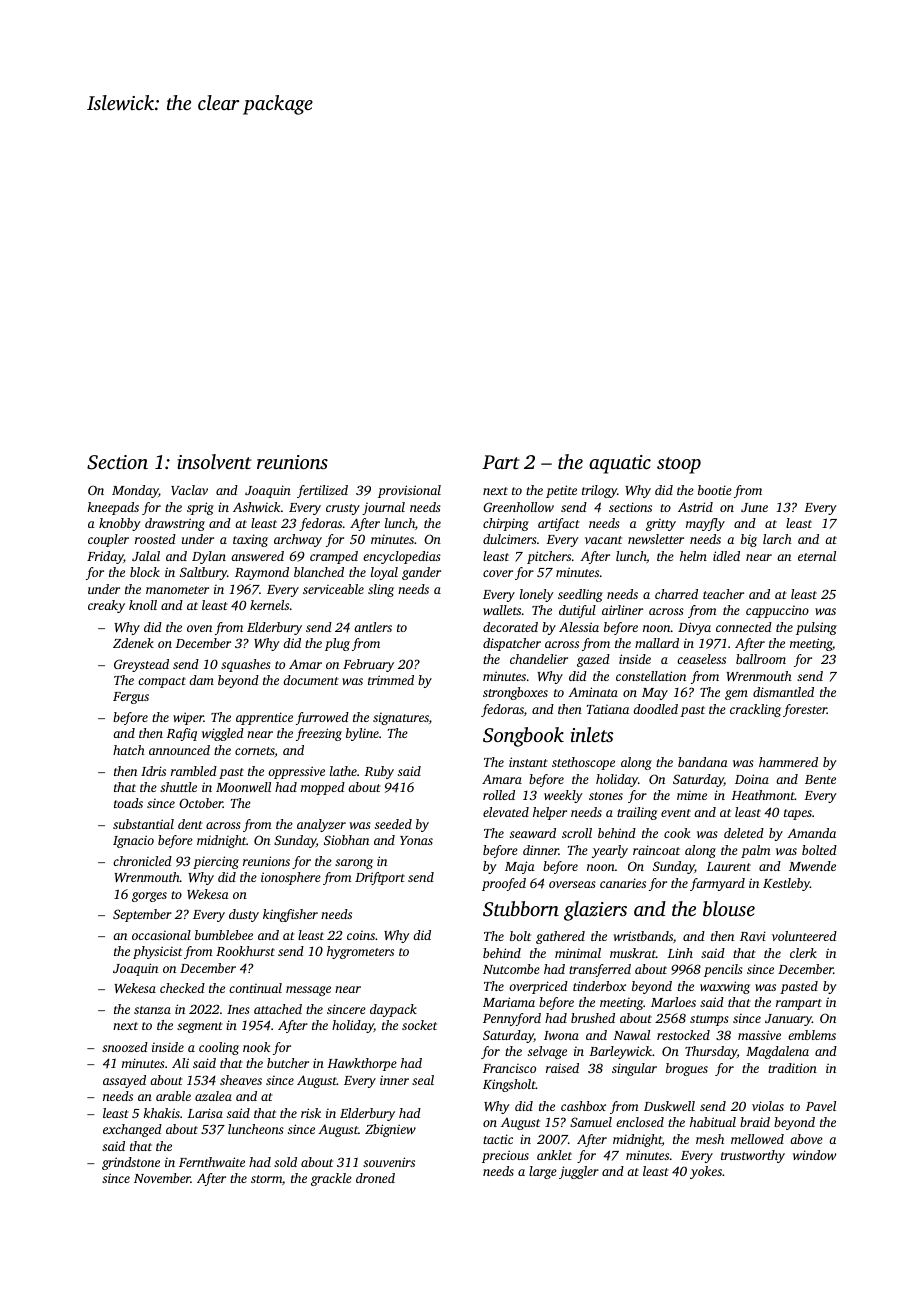 The image size is (924, 1308). Describe the element at coordinates (409, 491) in the screenshot. I see `provisional` at that location.
